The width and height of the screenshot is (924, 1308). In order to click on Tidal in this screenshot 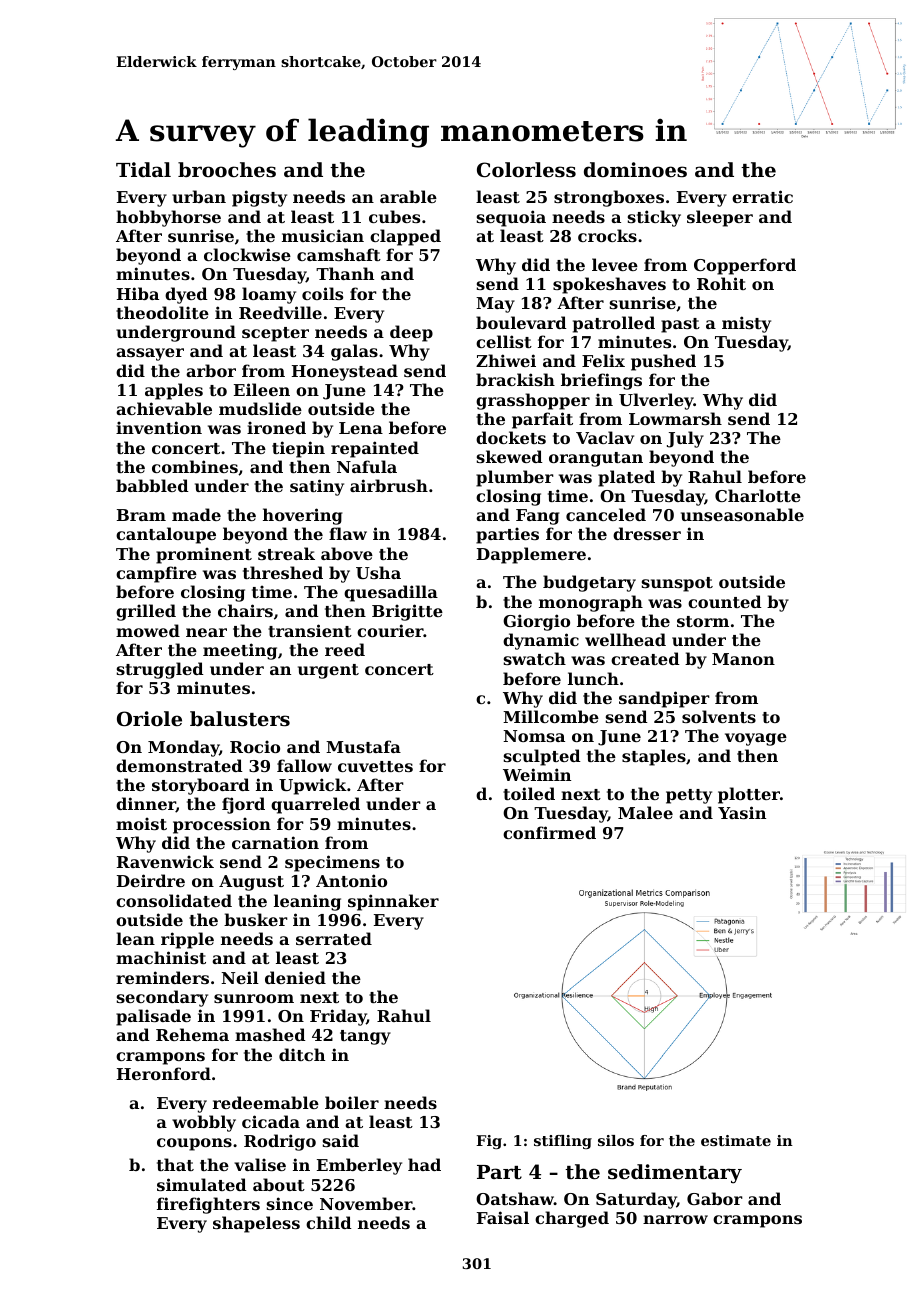, I will do `click(143, 169)`.
